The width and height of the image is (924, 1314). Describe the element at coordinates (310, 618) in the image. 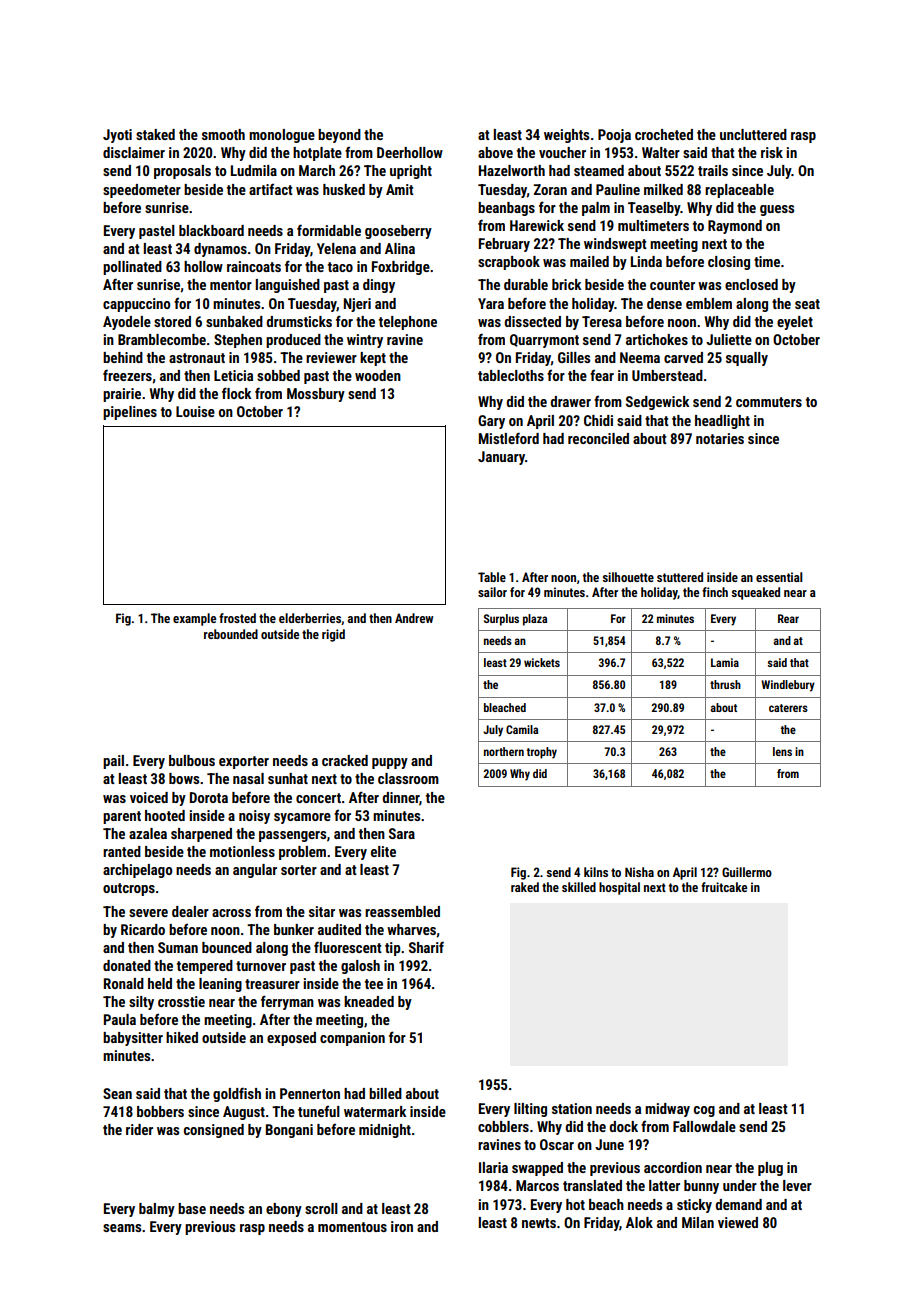

I see `elderberries` at that location.
